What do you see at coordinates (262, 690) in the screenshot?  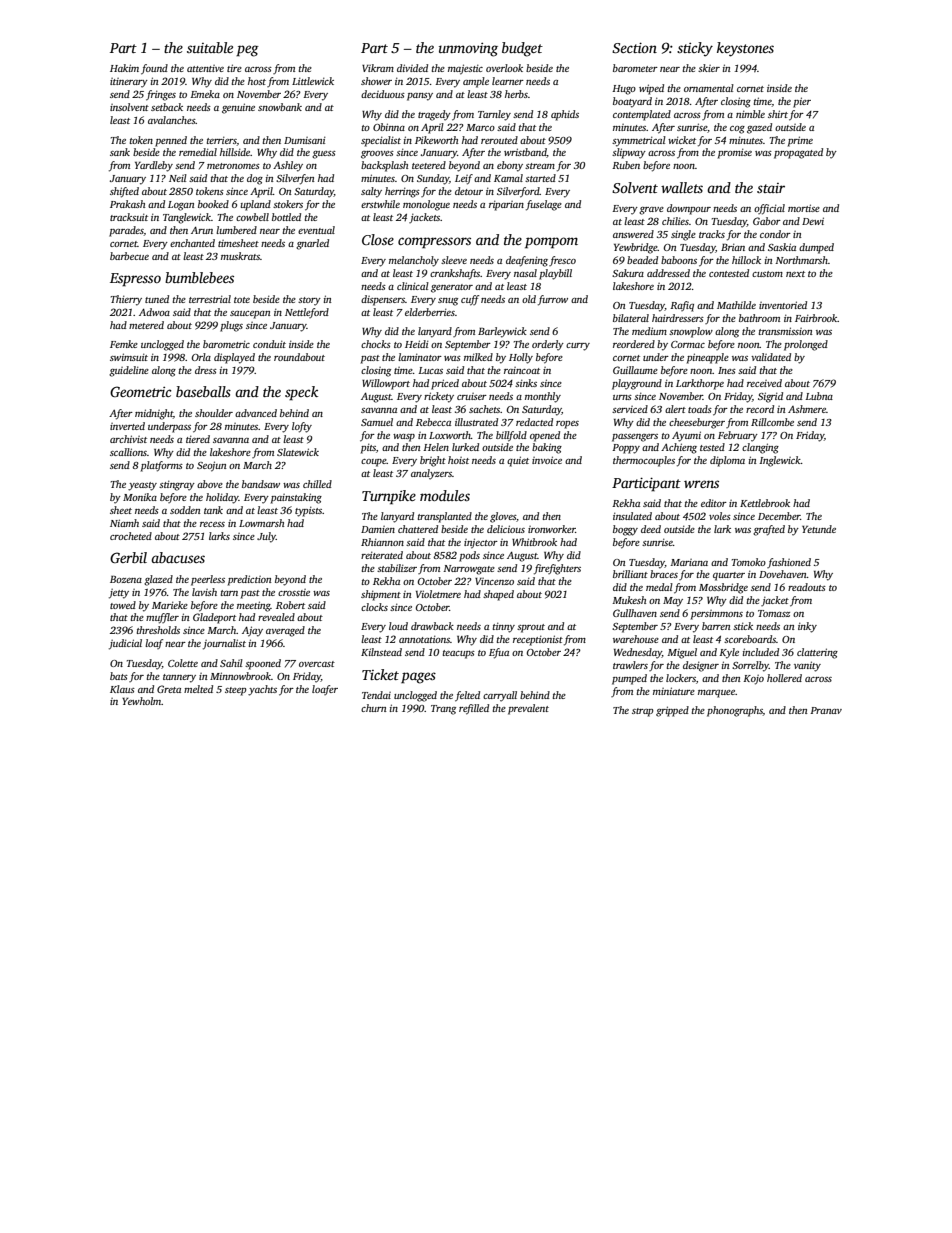 I see `yachts` at bounding box center [262, 690].
